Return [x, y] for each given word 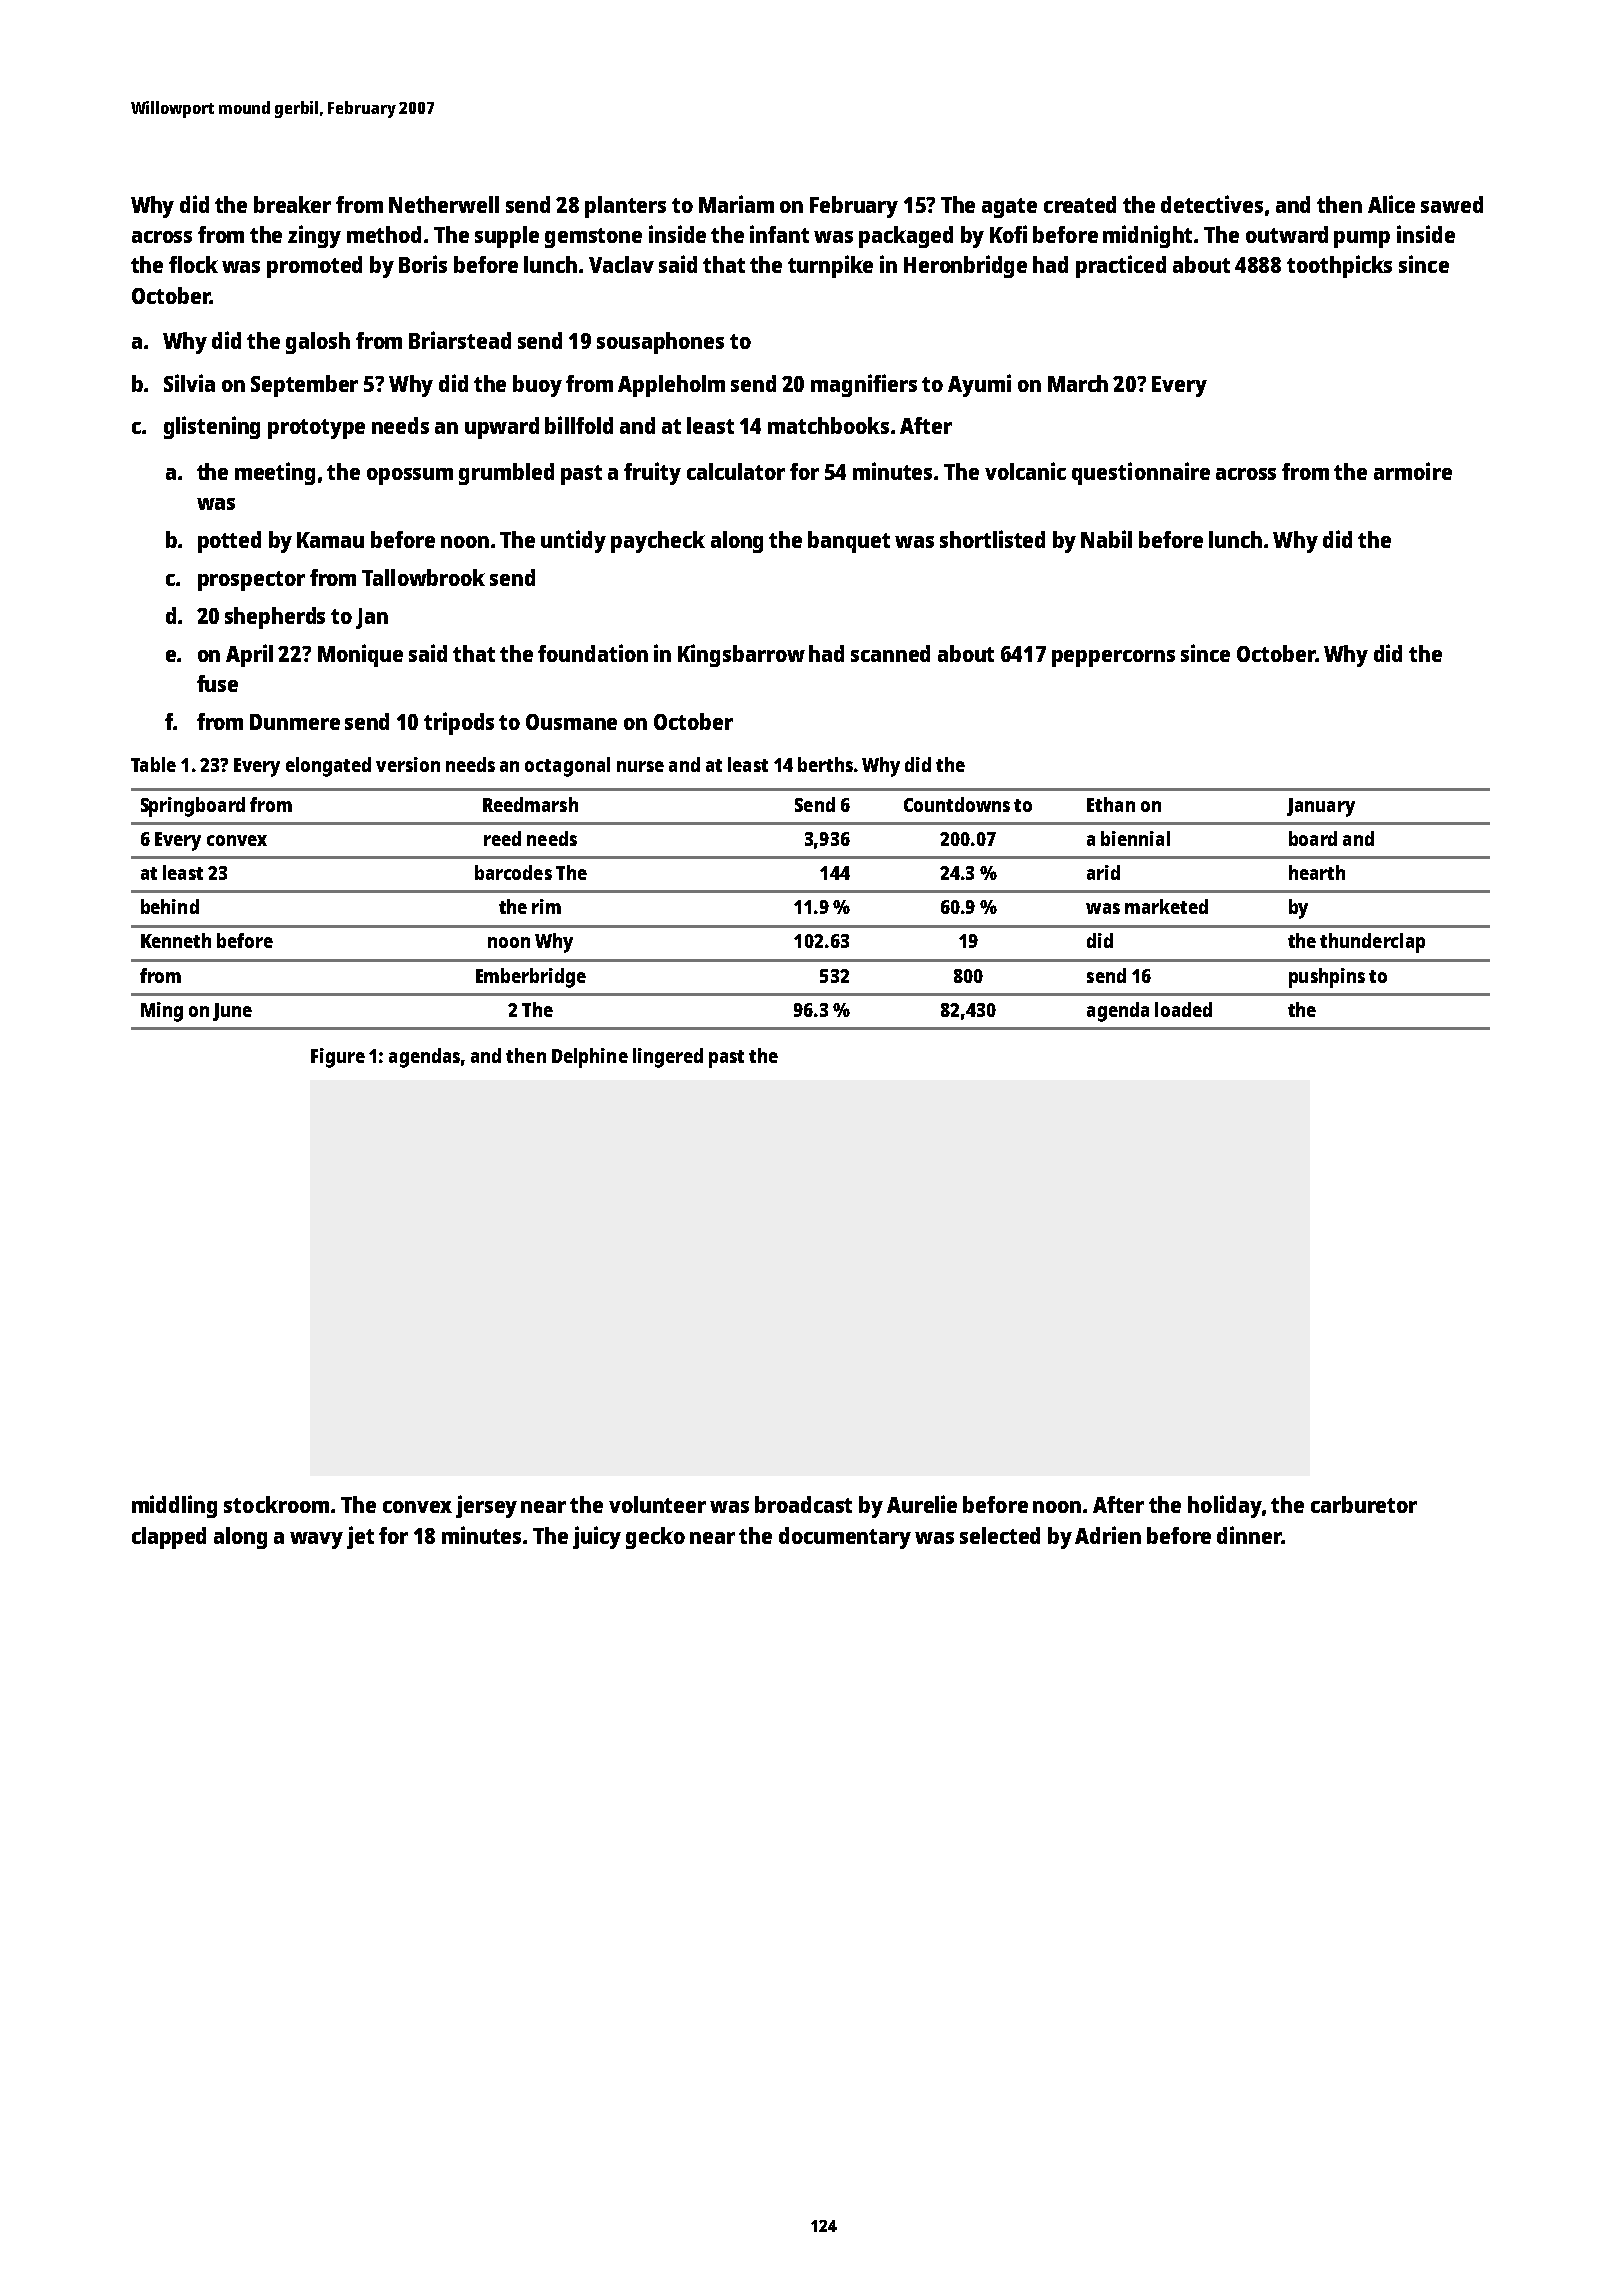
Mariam [736, 204]
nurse [640, 766]
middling [174, 1506]
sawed [1452, 204]
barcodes [513, 872]
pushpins [1327, 978]
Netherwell [444, 204]
